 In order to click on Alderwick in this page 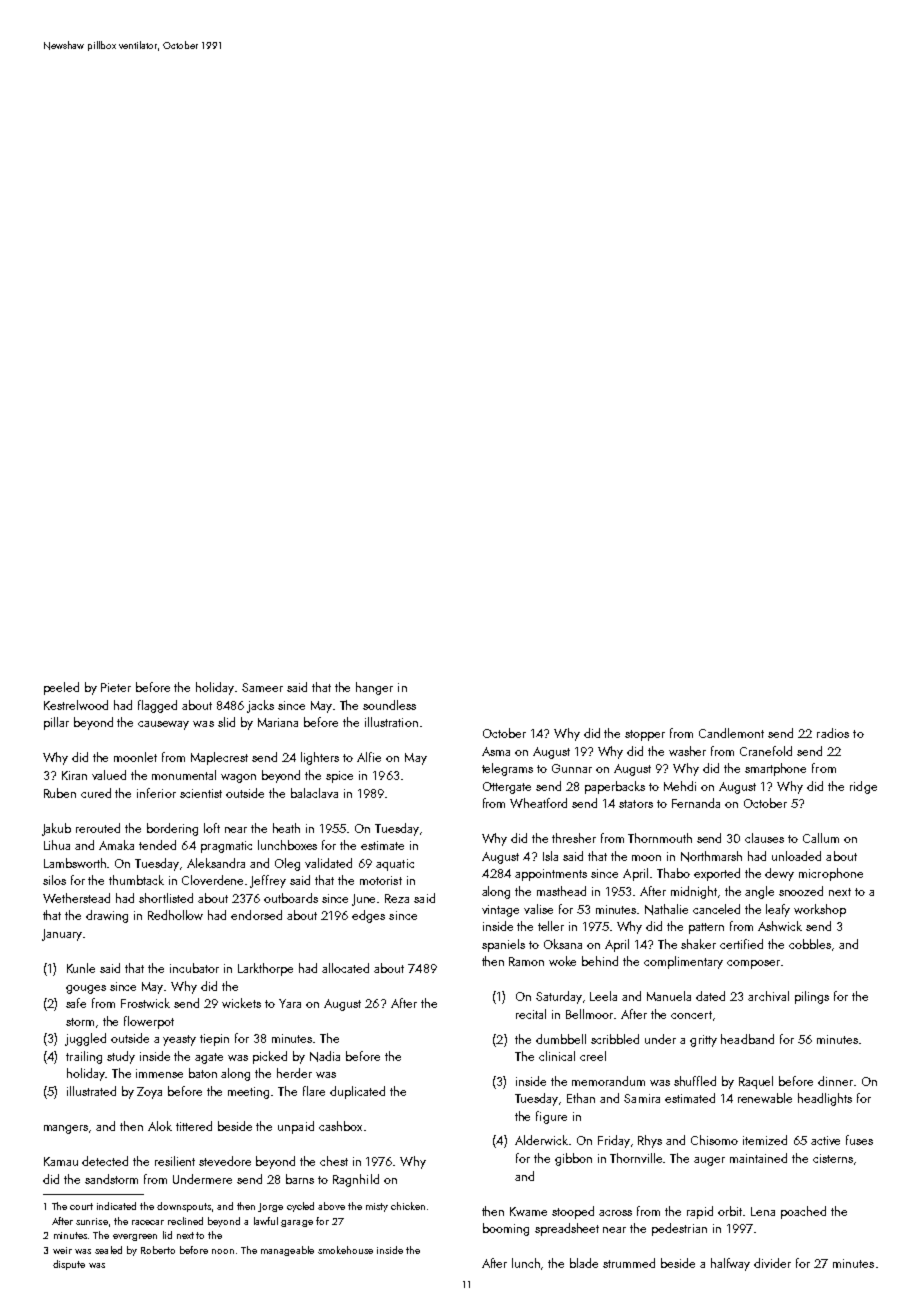, I will do `click(542, 1140)`.
